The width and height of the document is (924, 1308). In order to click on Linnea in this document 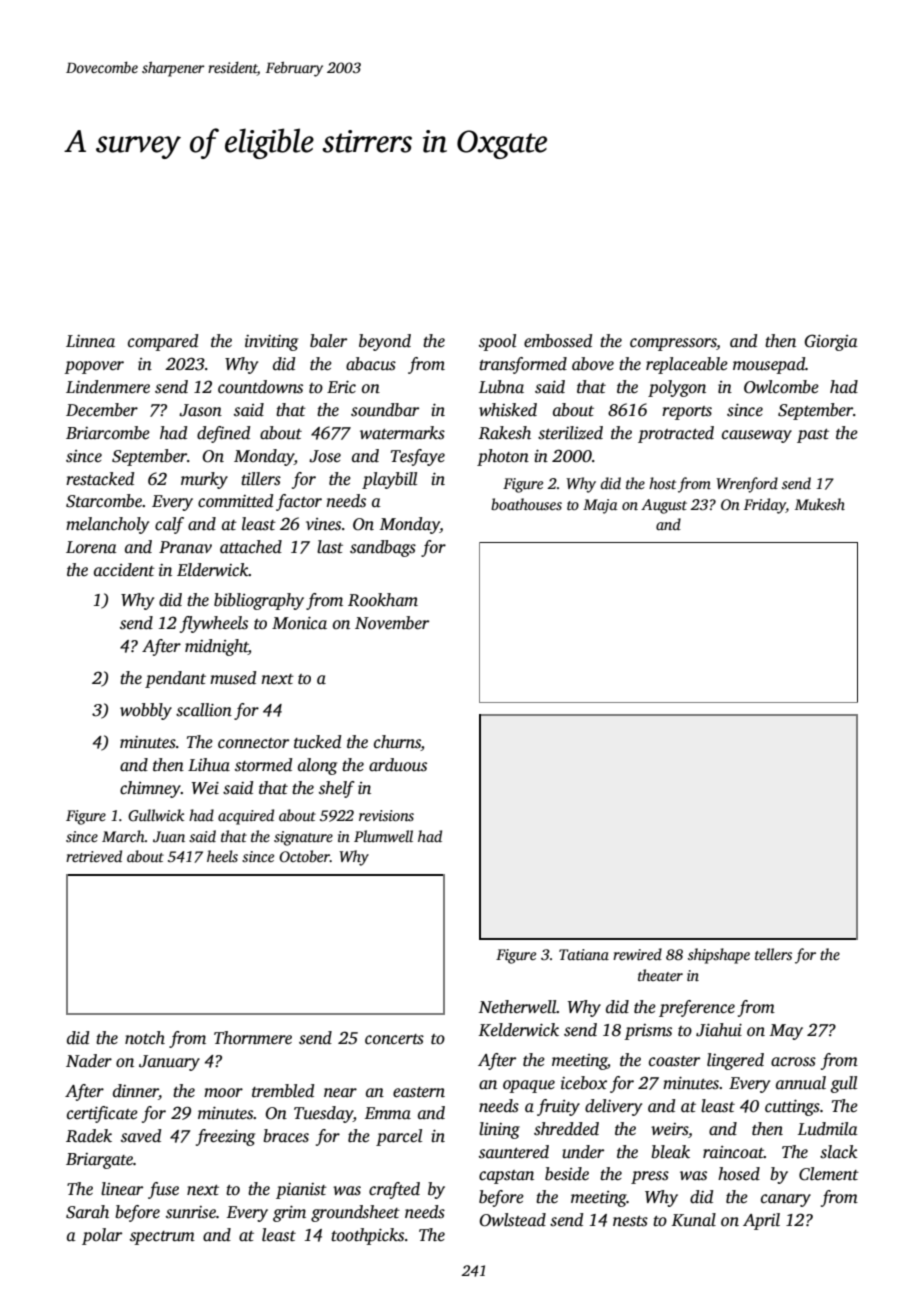, I will do `click(90, 341)`.
